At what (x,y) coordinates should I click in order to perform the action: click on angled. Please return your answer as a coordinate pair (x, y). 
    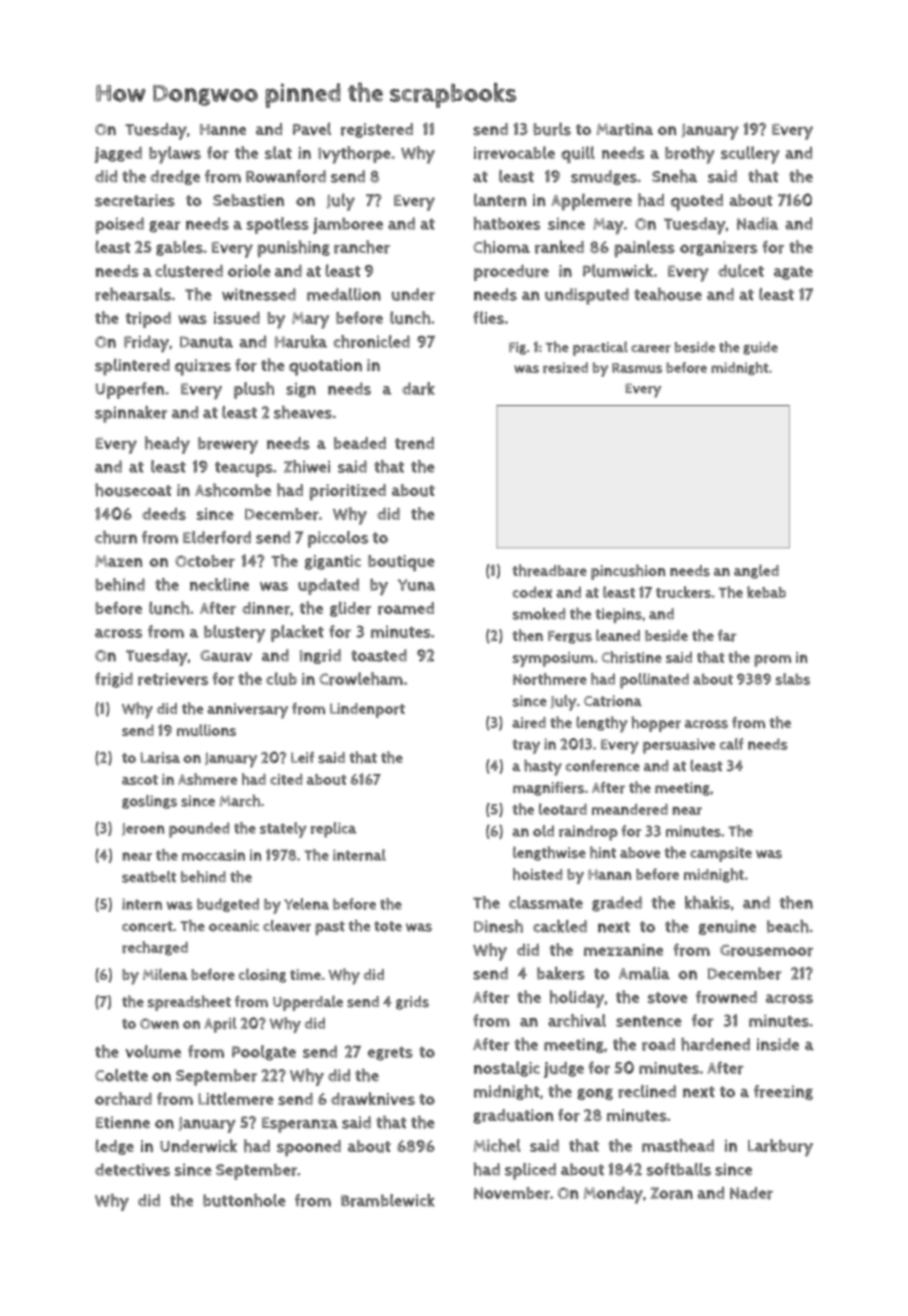
    Looking at the image, I should click on (756, 571).
